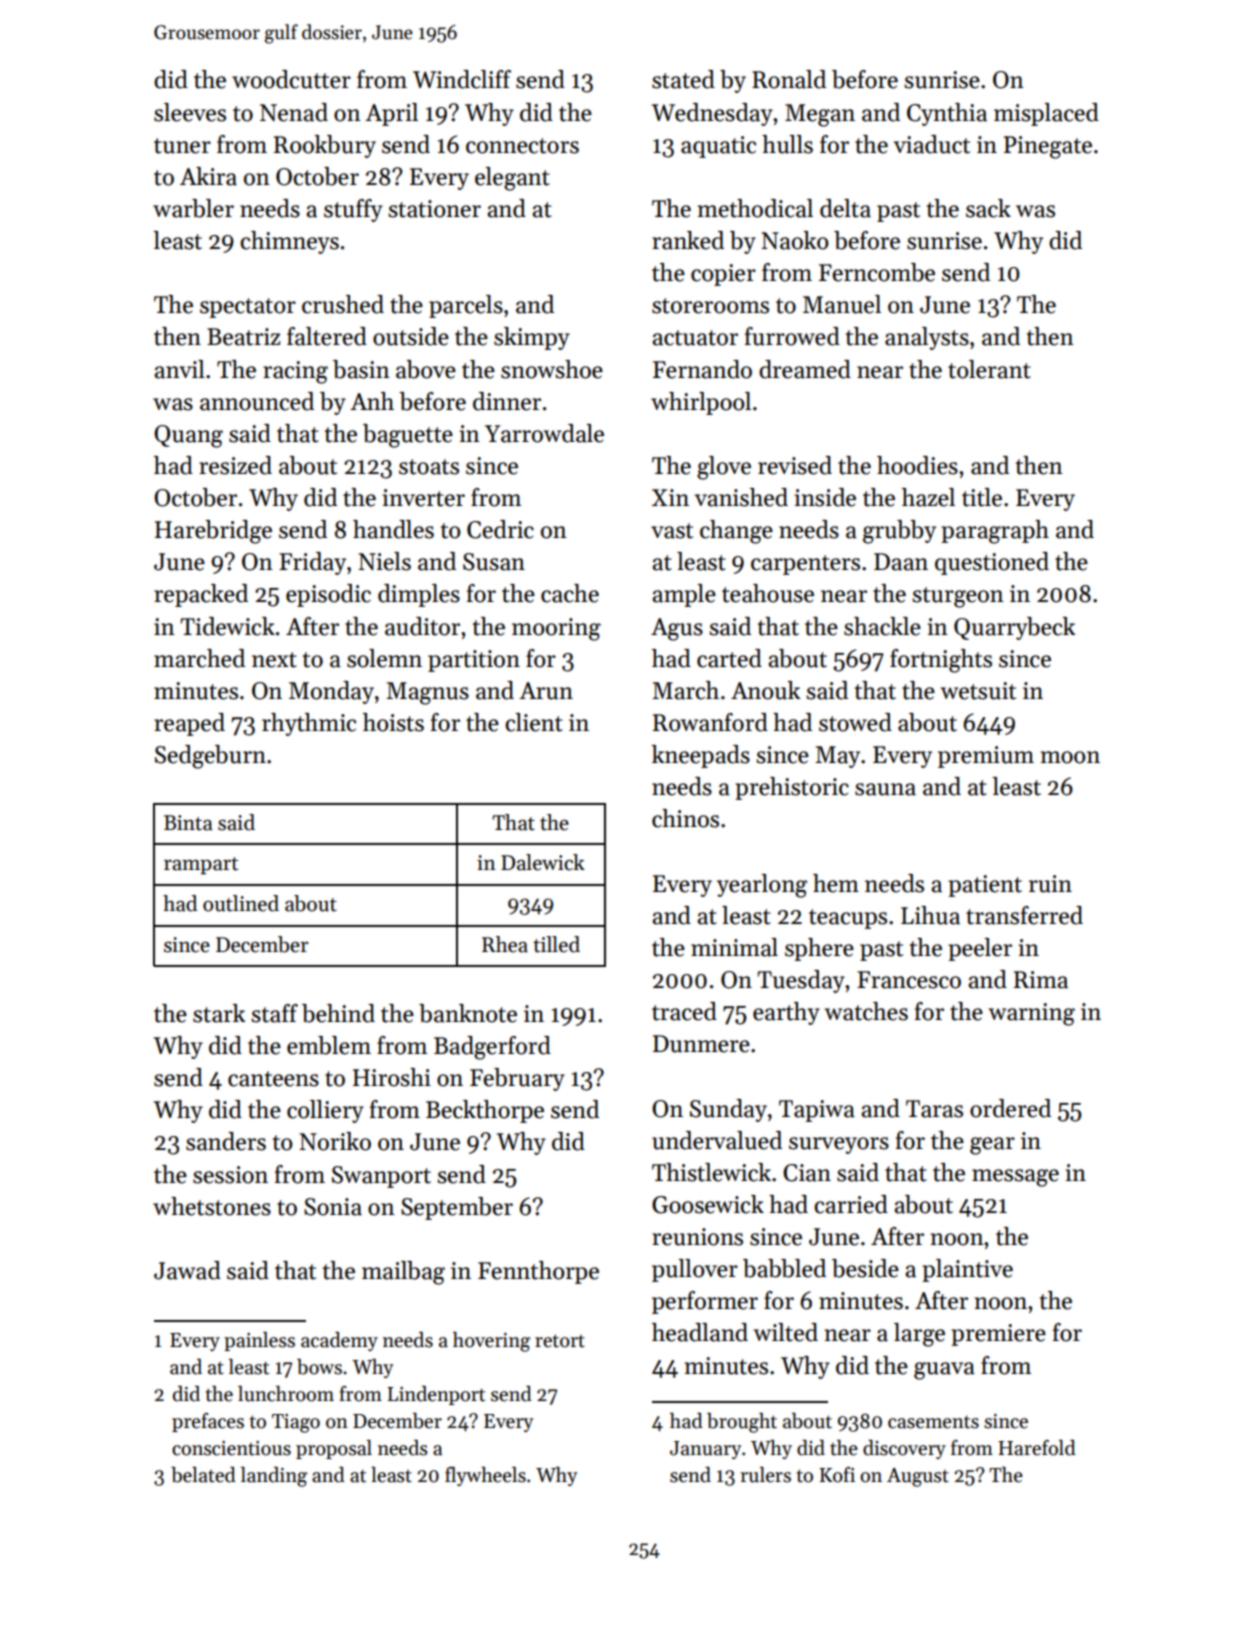 This page has width=1257, height=1627. Describe the element at coordinates (918, 1477) in the page. I see `August` at that location.
